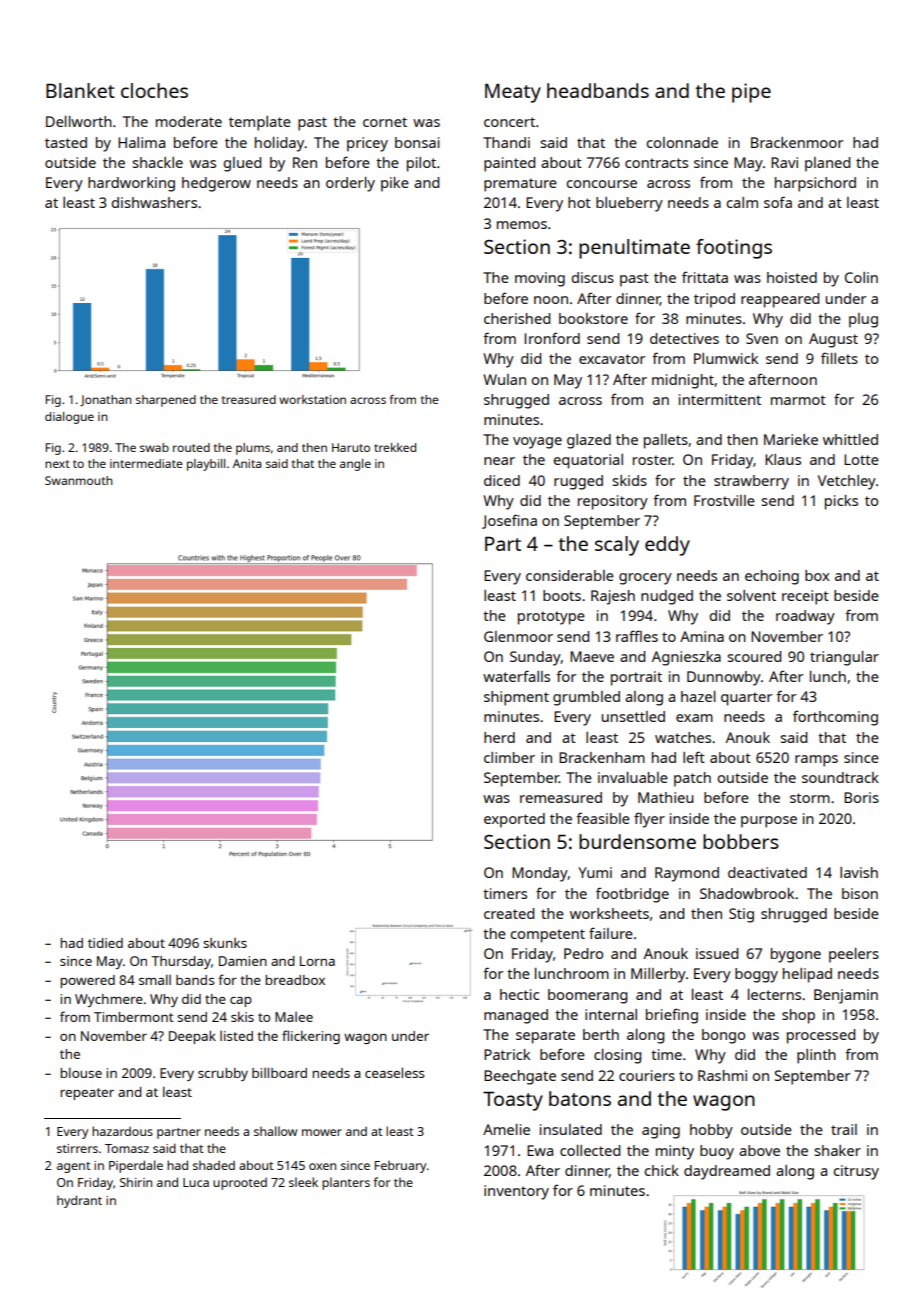 The image size is (924, 1308). What do you see at coordinates (570, 575) in the screenshot?
I see `considerable` at bounding box center [570, 575].
